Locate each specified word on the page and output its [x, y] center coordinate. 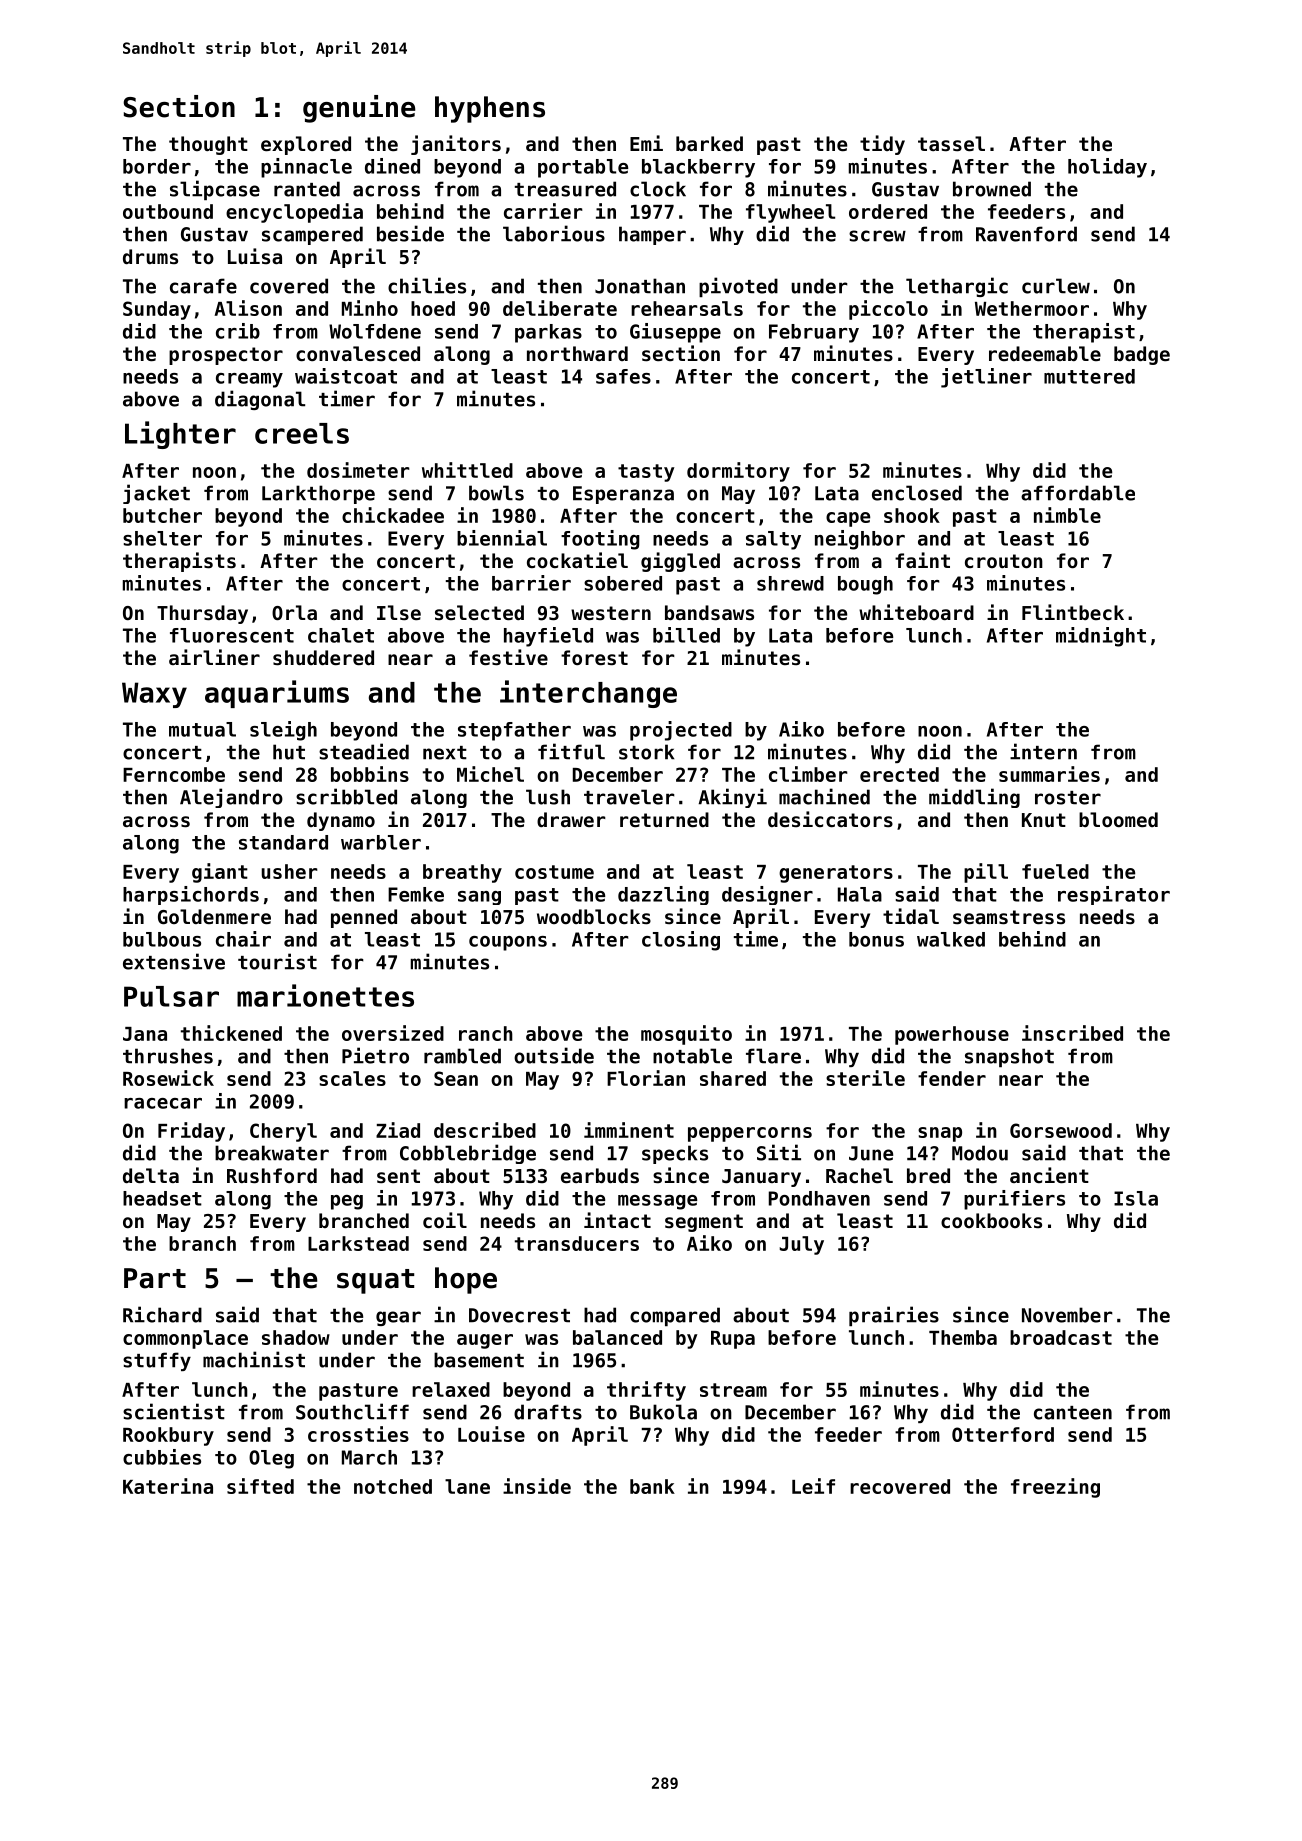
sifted [260, 1486]
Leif [813, 1486]
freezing [1055, 1488]
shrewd [790, 583]
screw [877, 236]
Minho [370, 308]
